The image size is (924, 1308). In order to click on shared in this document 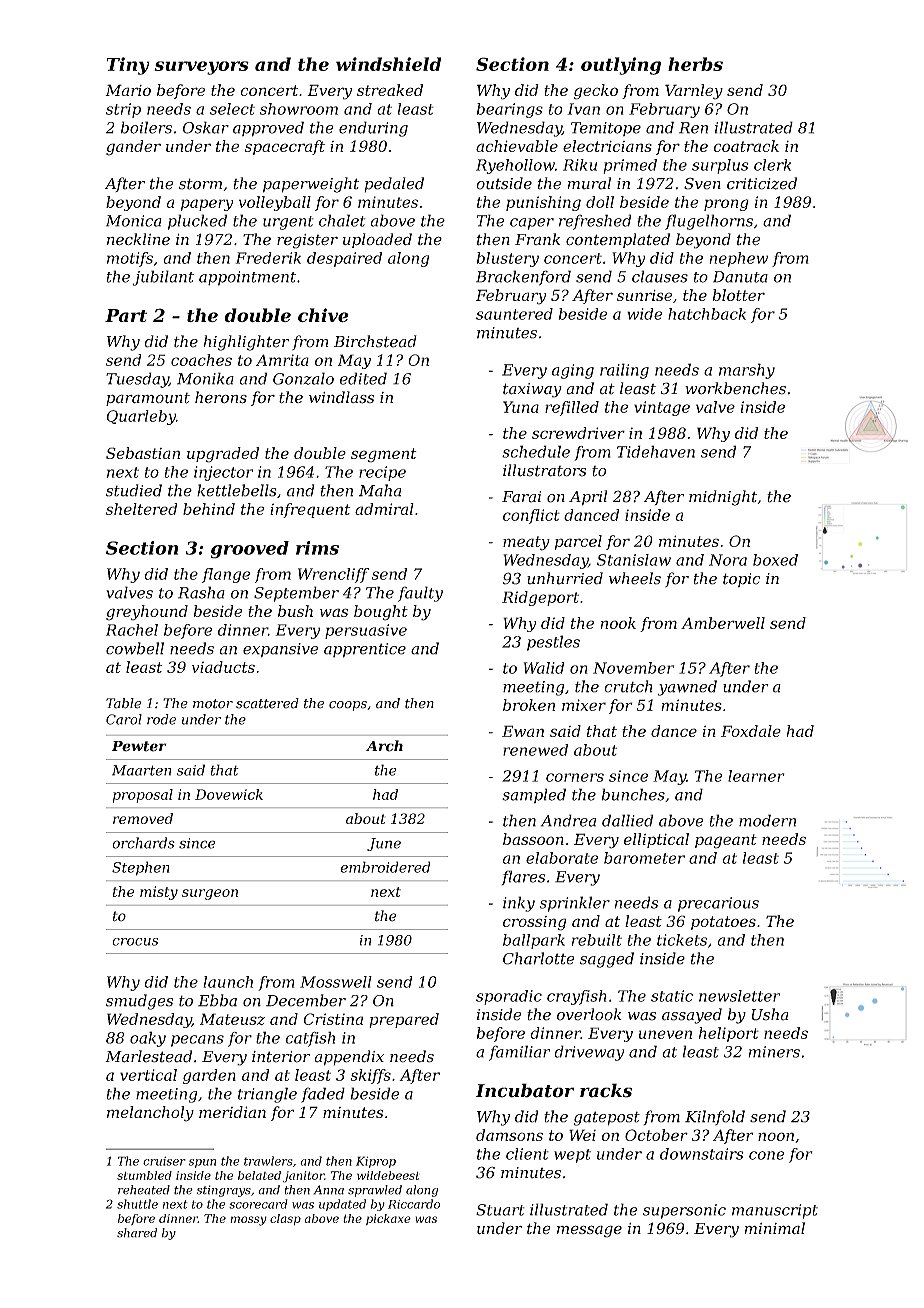, I will do `click(137, 1233)`.
